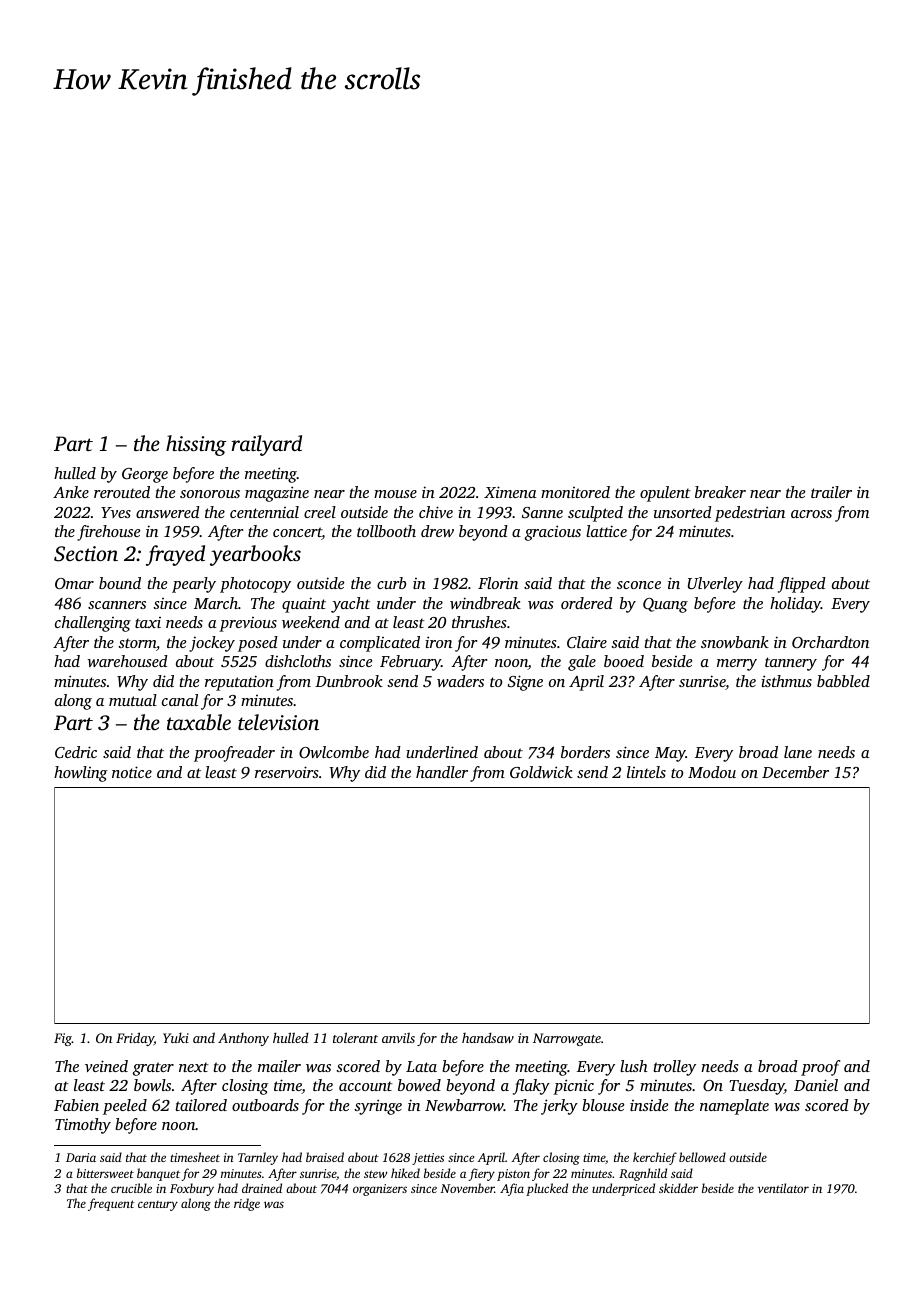  What do you see at coordinates (541, 772) in the page?
I see `Goldwick` at bounding box center [541, 772].
